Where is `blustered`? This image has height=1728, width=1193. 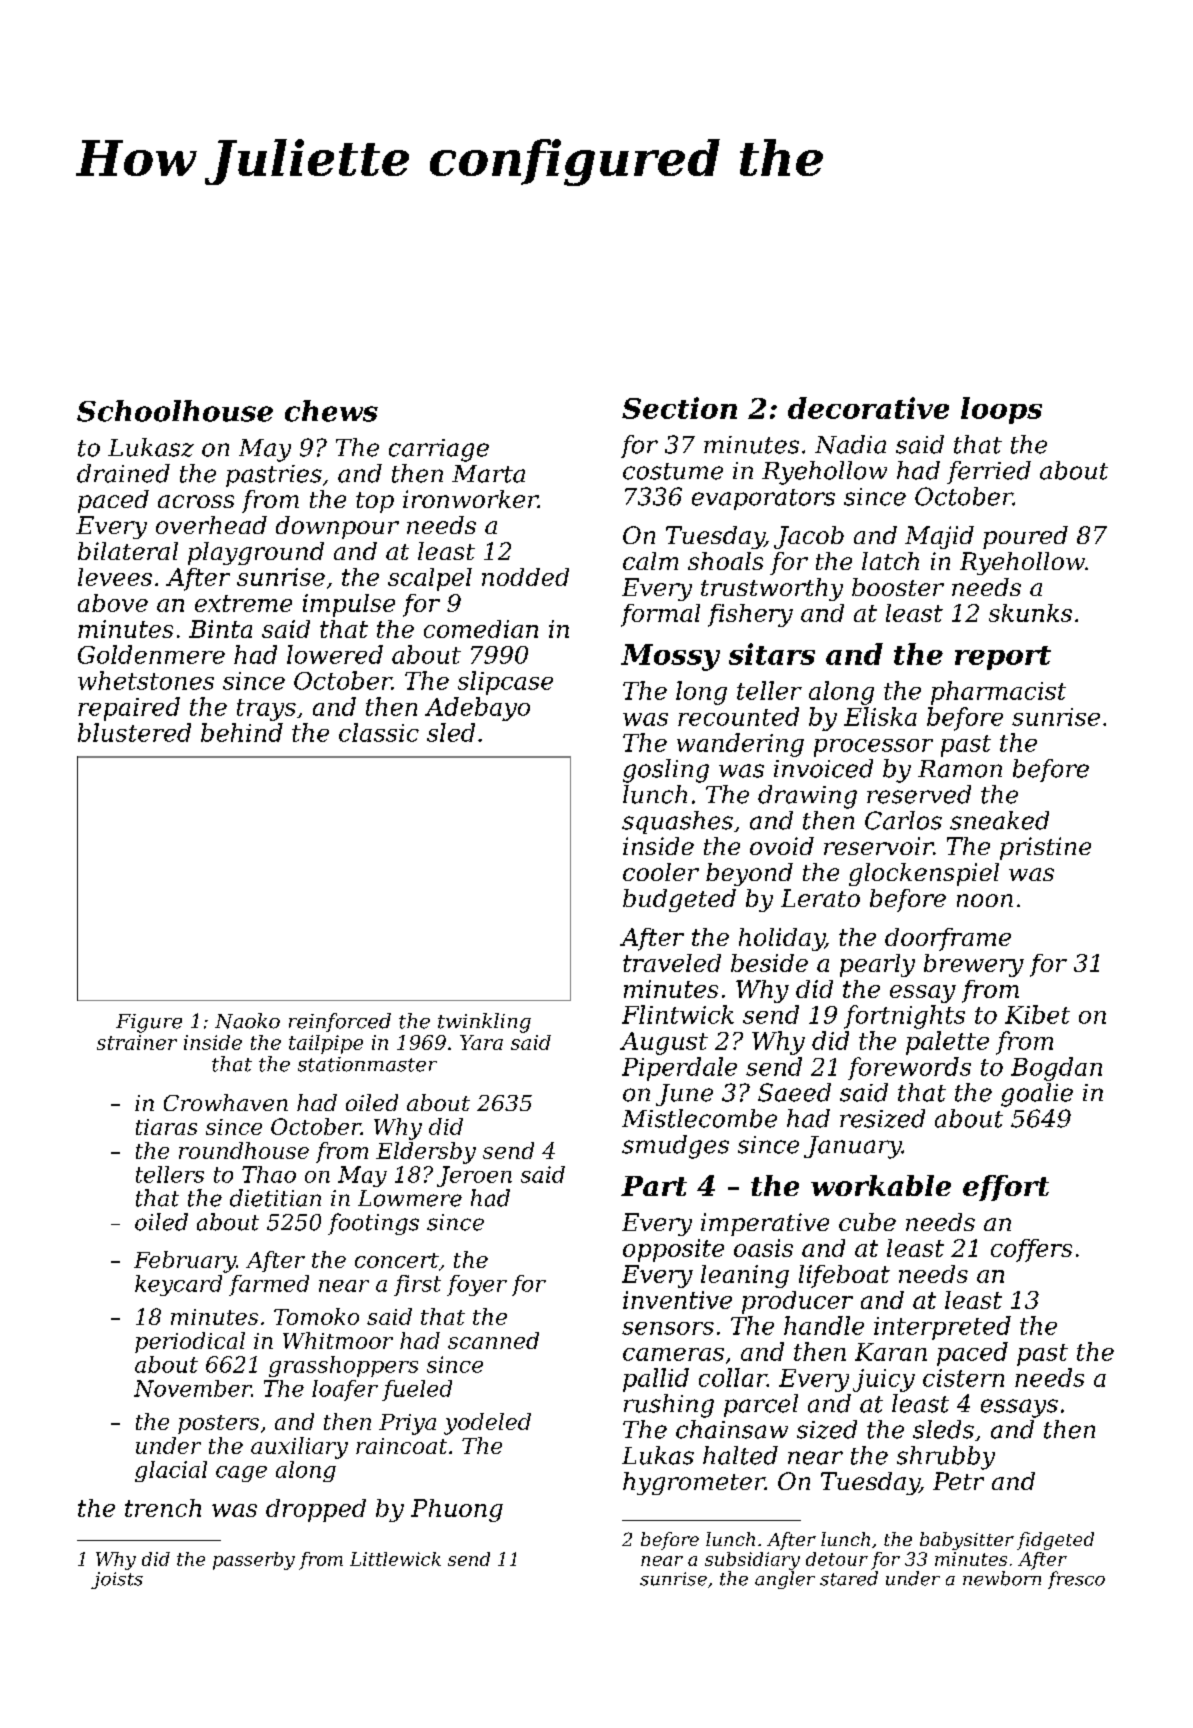
blustered is located at coordinates (134, 732).
